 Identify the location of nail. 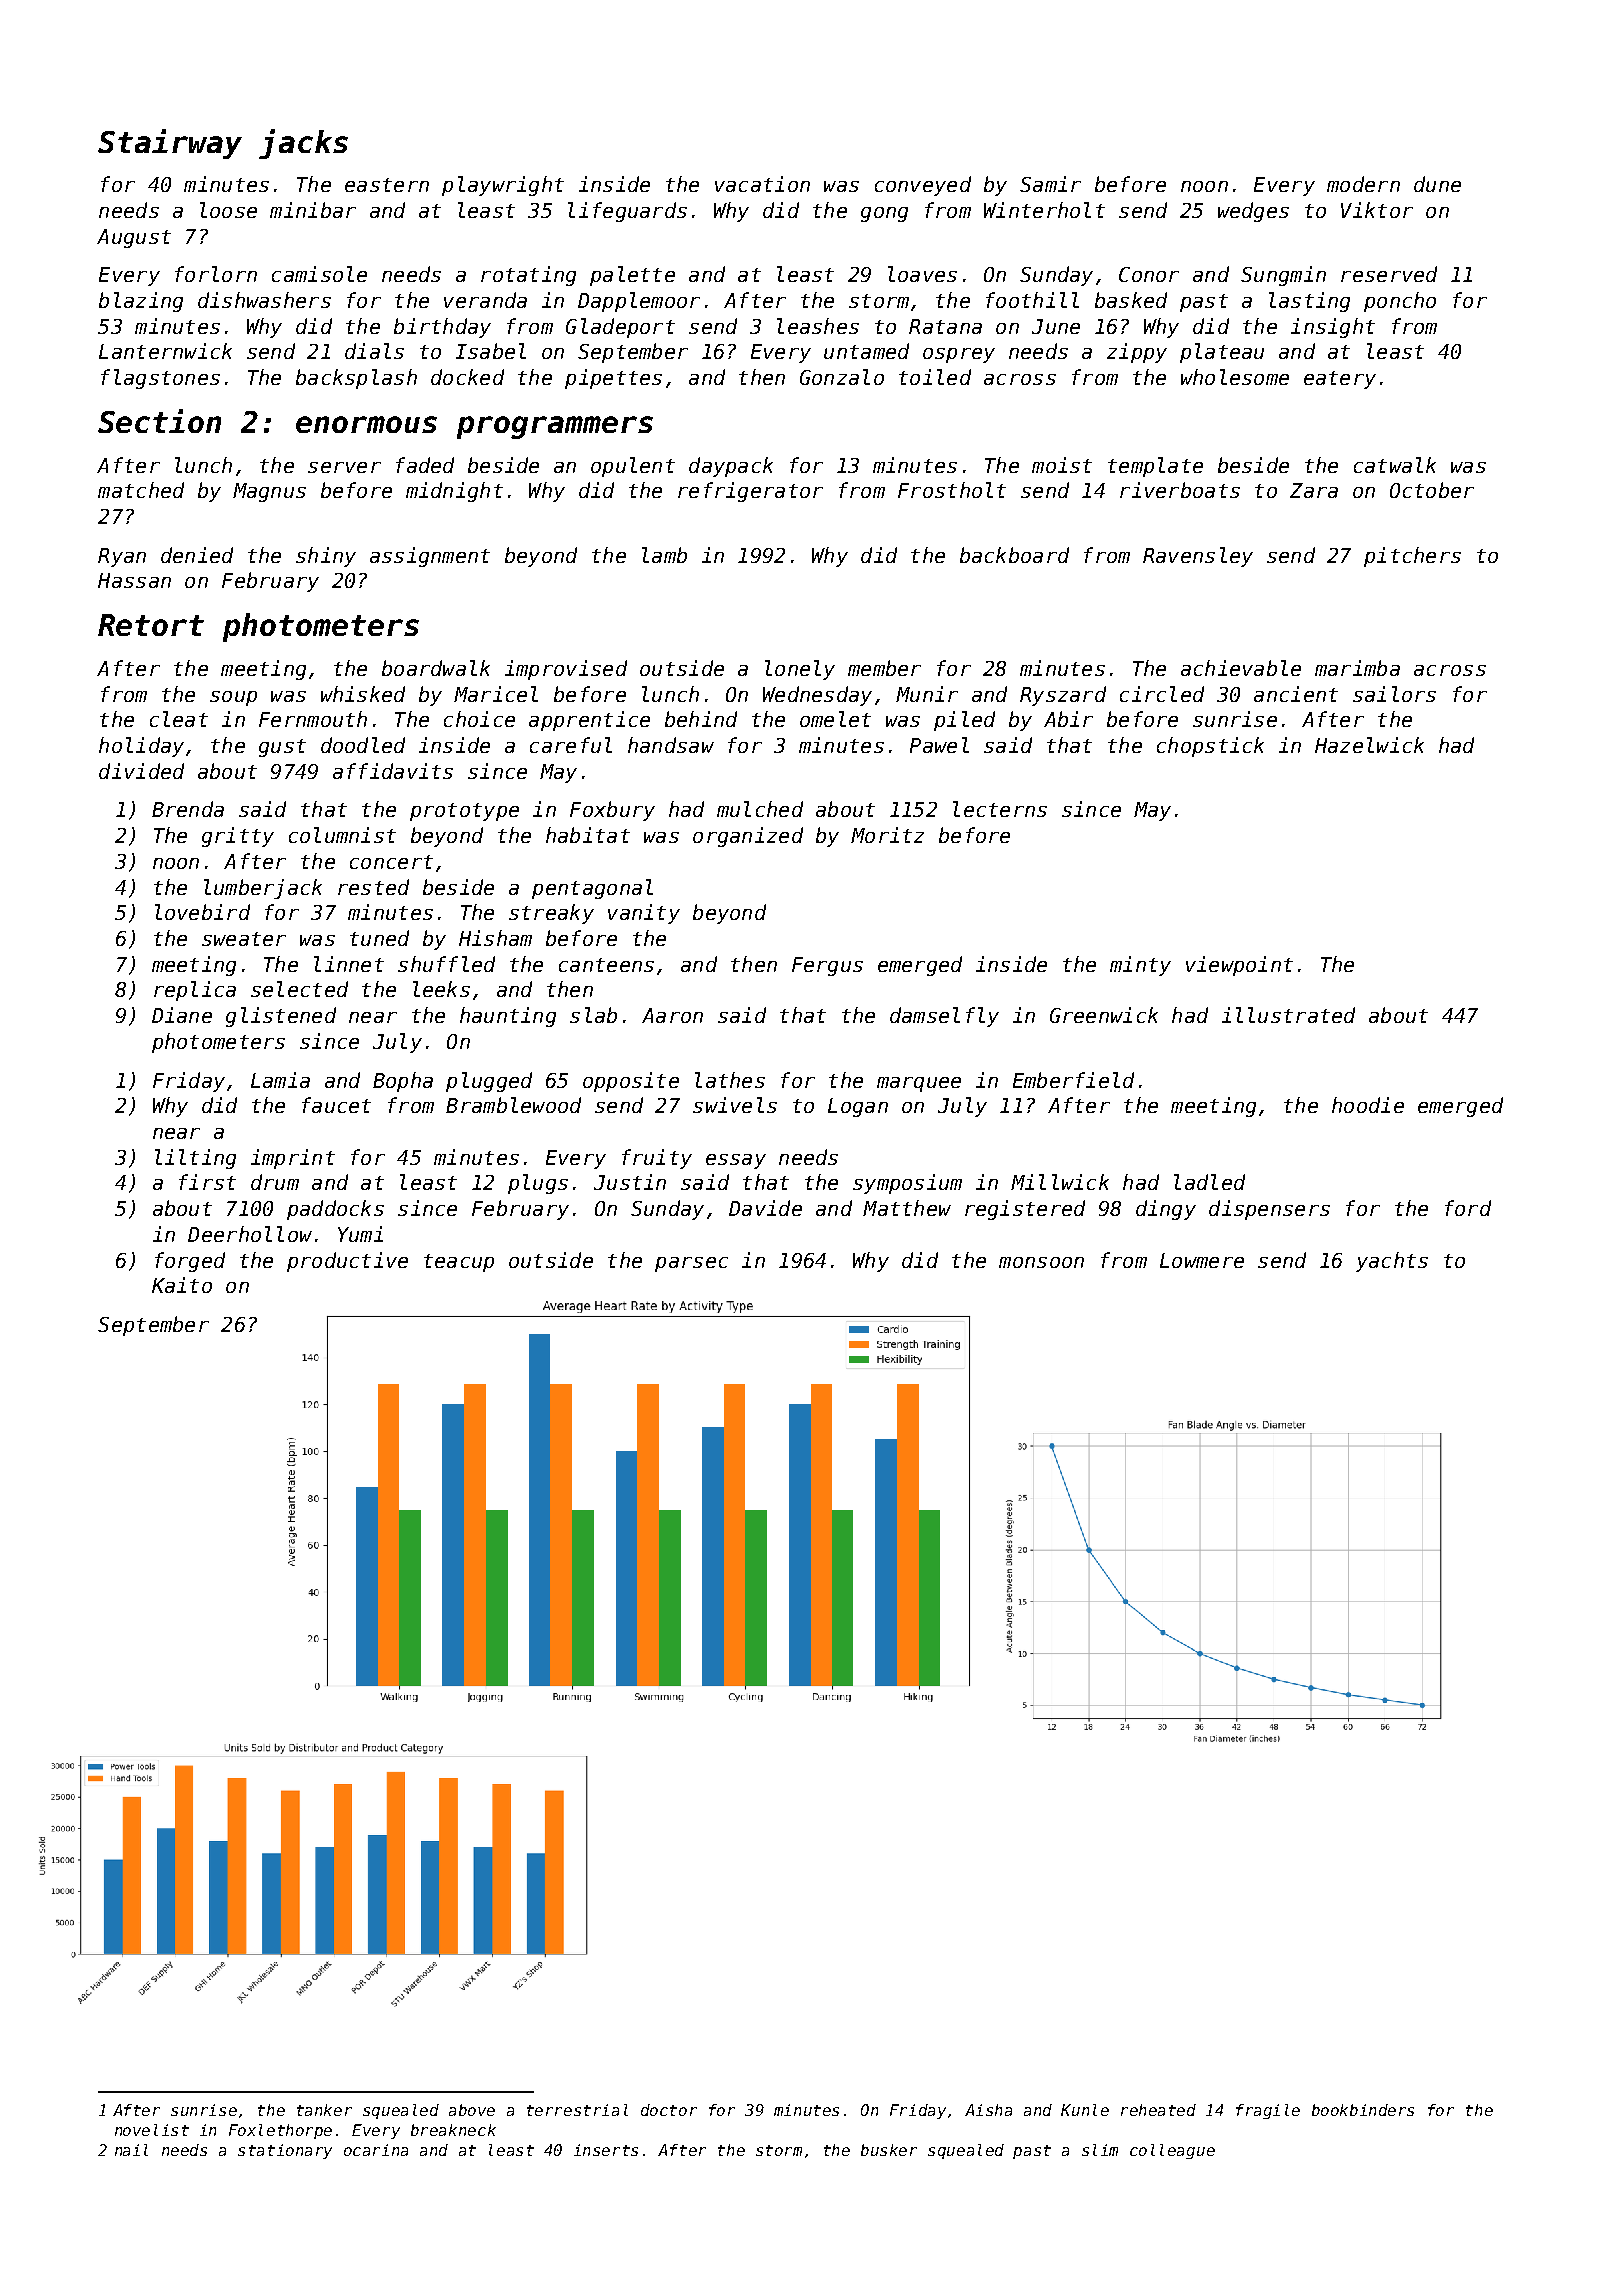
(131, 2150).
